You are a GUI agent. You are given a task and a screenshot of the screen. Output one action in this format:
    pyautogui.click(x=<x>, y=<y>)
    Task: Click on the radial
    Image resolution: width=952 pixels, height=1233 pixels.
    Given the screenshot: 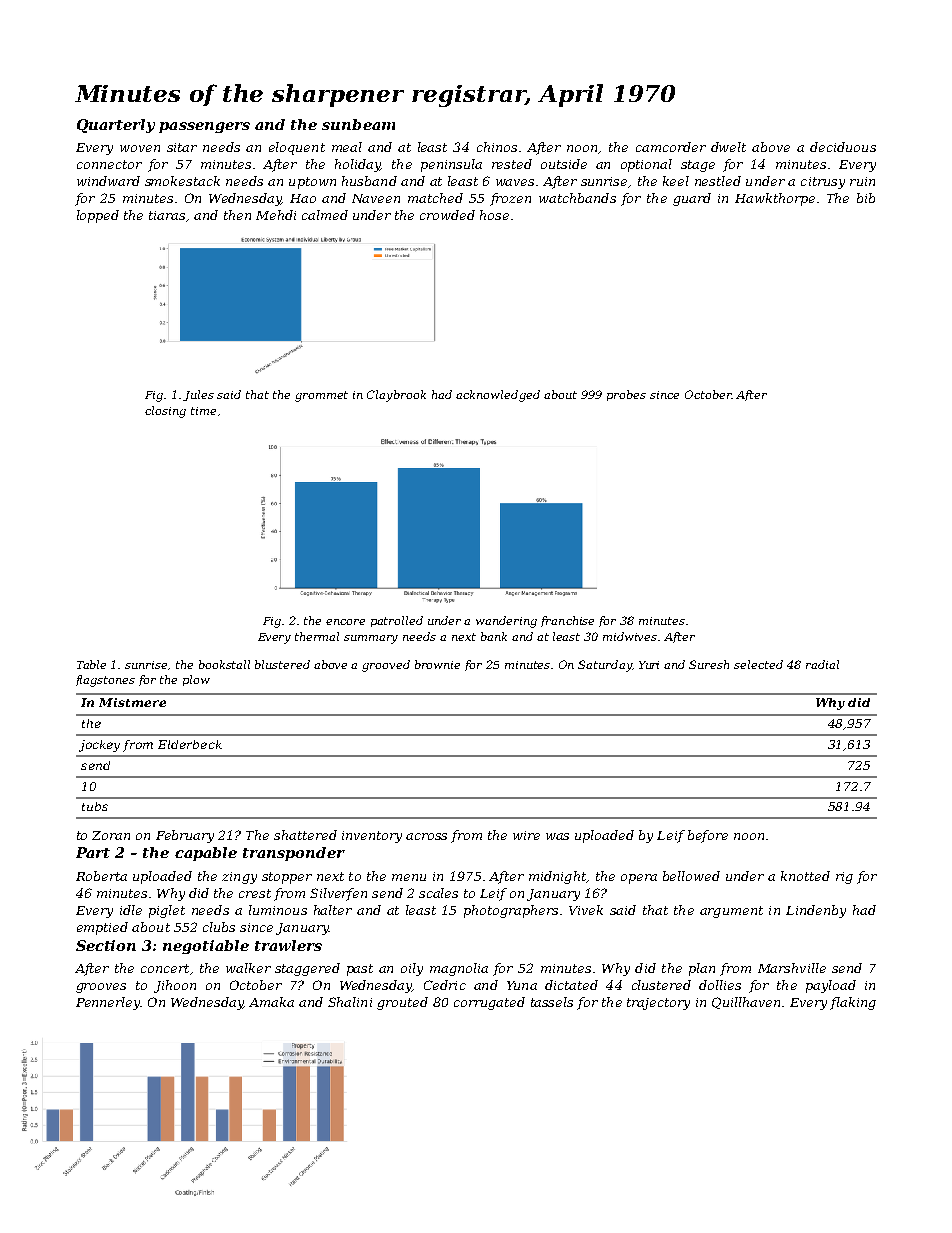 What is the action you would take?
    pyautogui.click(x=822, y=664)
